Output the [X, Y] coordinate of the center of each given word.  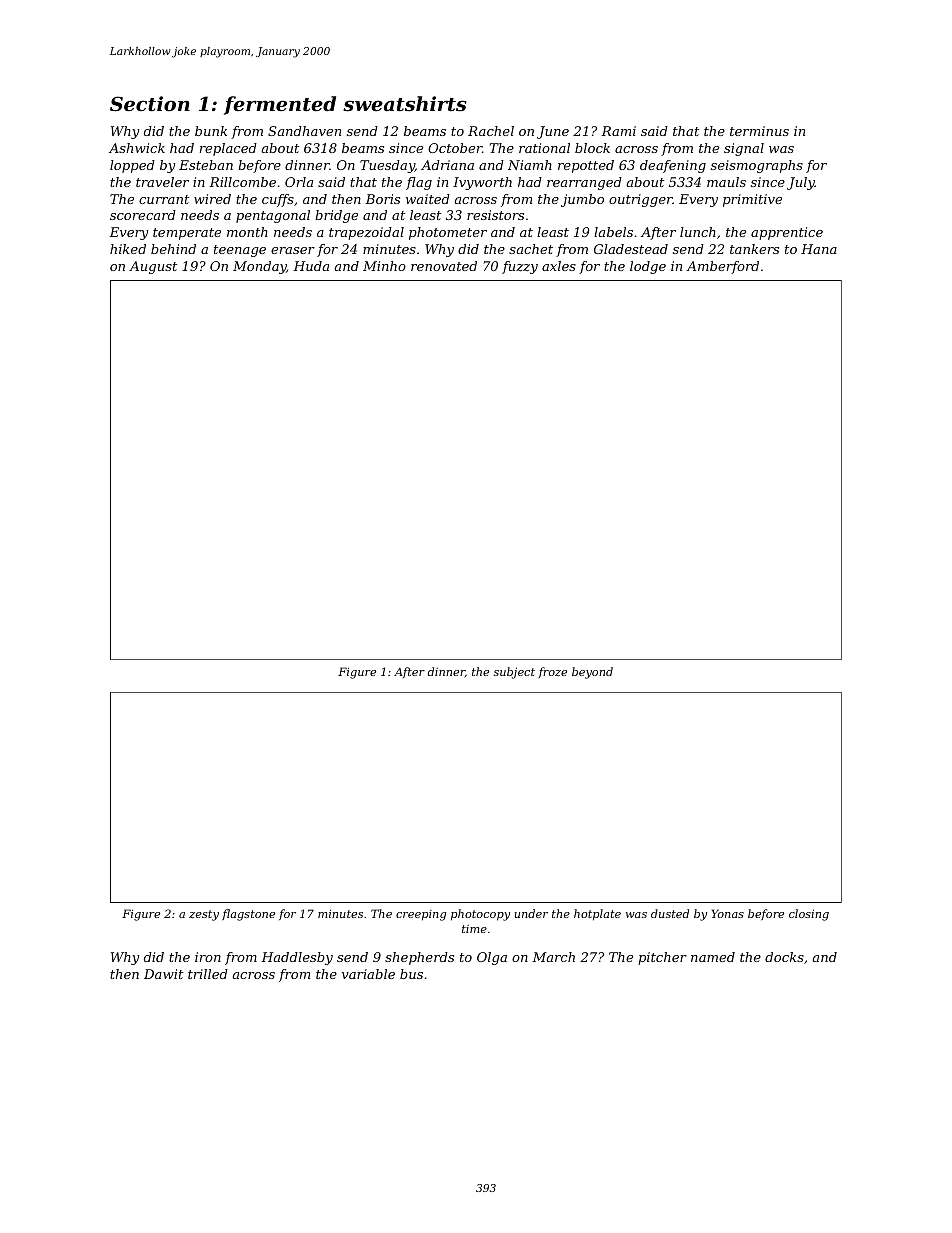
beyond [592, 673]
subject [514, 673]
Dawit [163, 974]
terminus [759, 131]
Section [150, 104]
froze [552, 673]
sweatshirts [405, 104]
